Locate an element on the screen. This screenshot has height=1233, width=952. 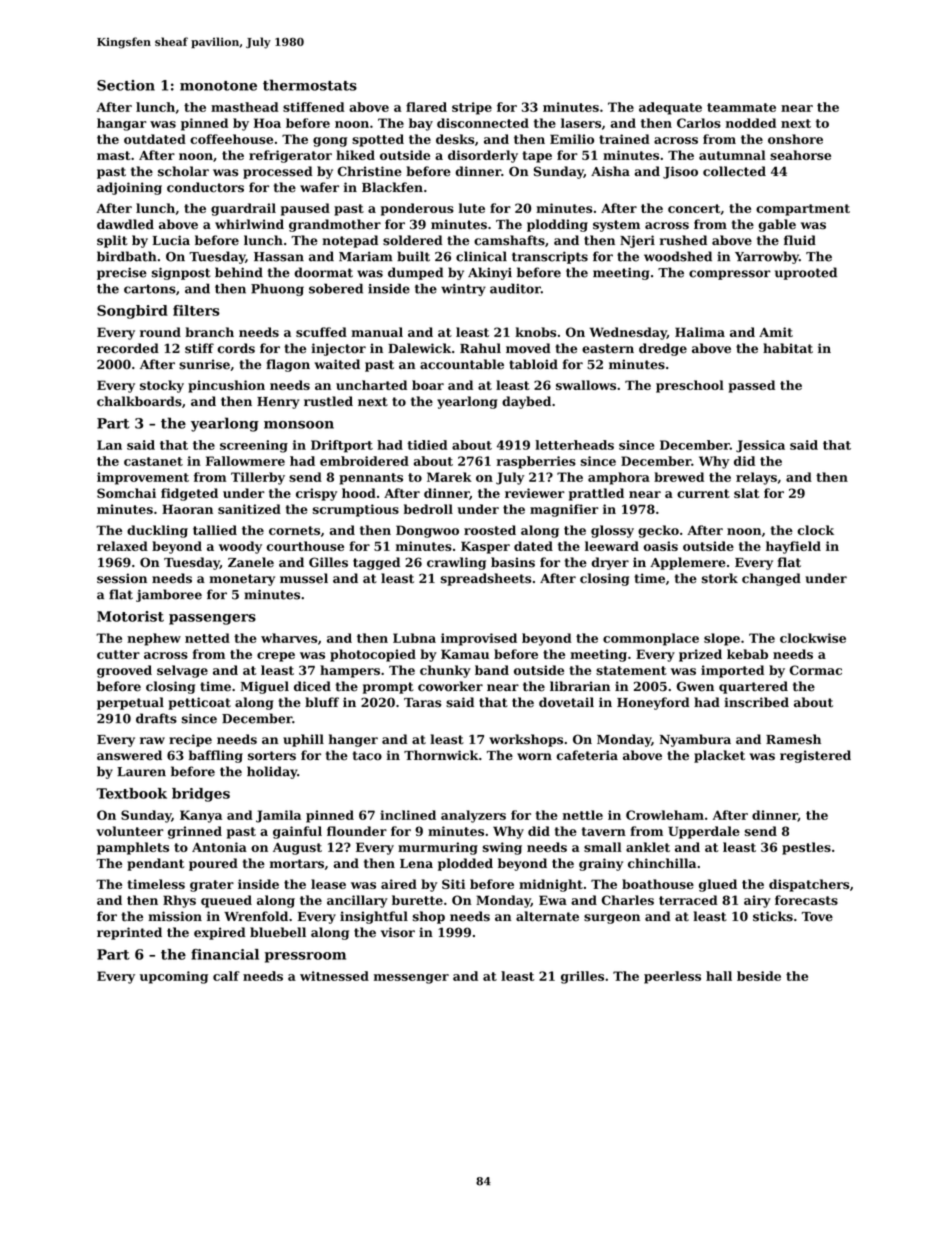
grater is located at coordinates (212, 886).
